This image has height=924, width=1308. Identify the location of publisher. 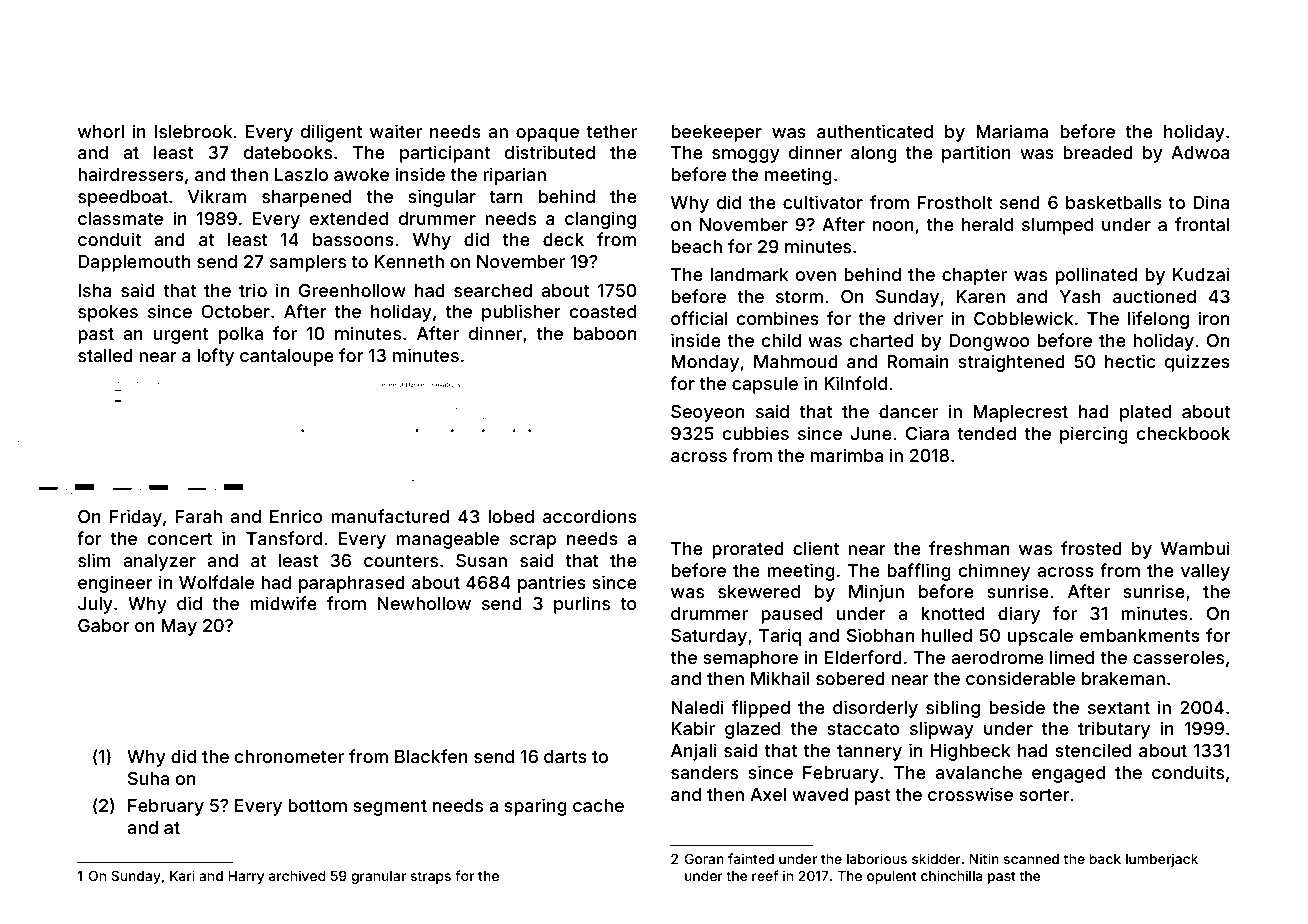
(521, 313).
